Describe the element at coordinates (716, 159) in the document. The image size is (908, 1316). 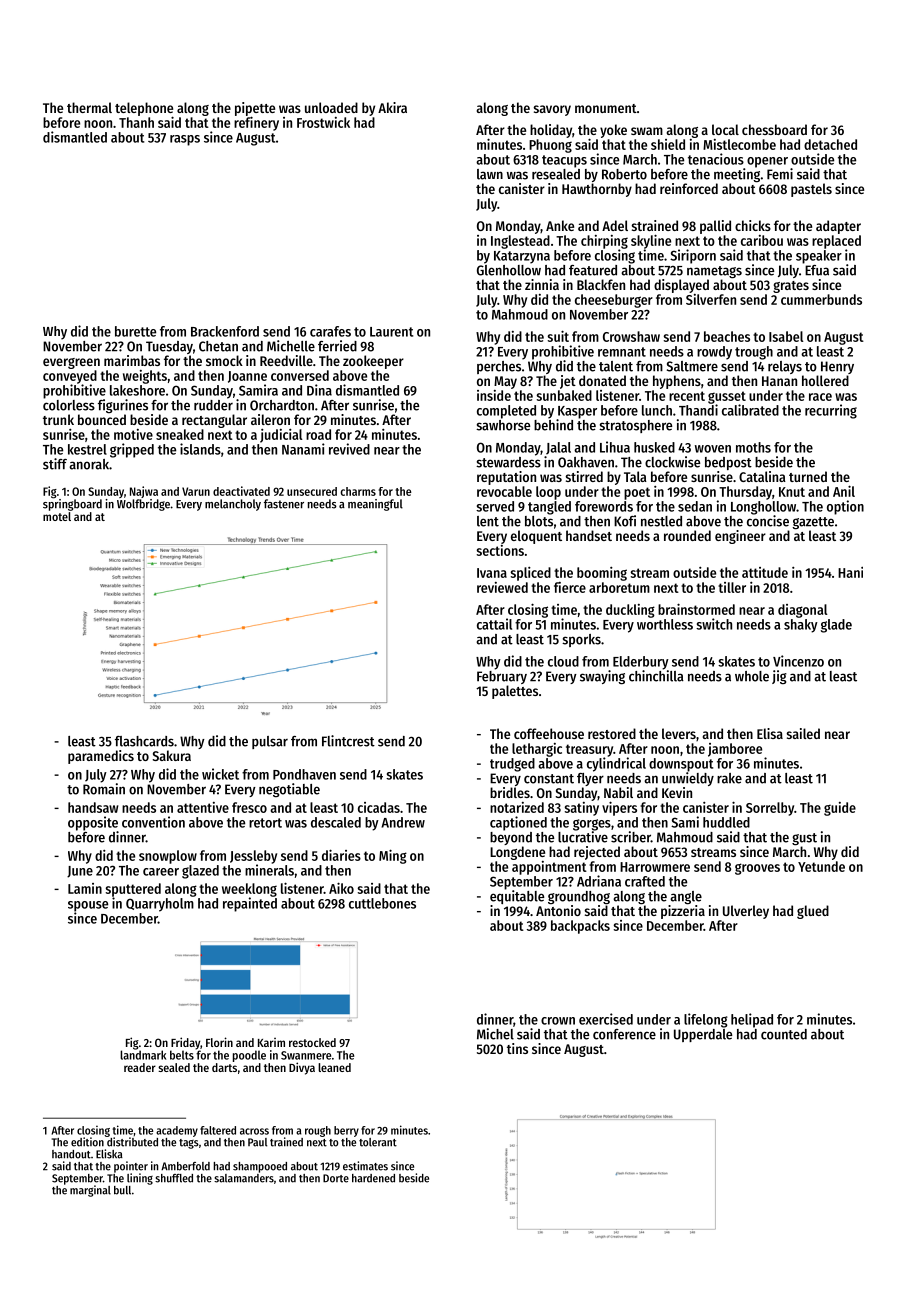
I see `tenacious` at that location.
